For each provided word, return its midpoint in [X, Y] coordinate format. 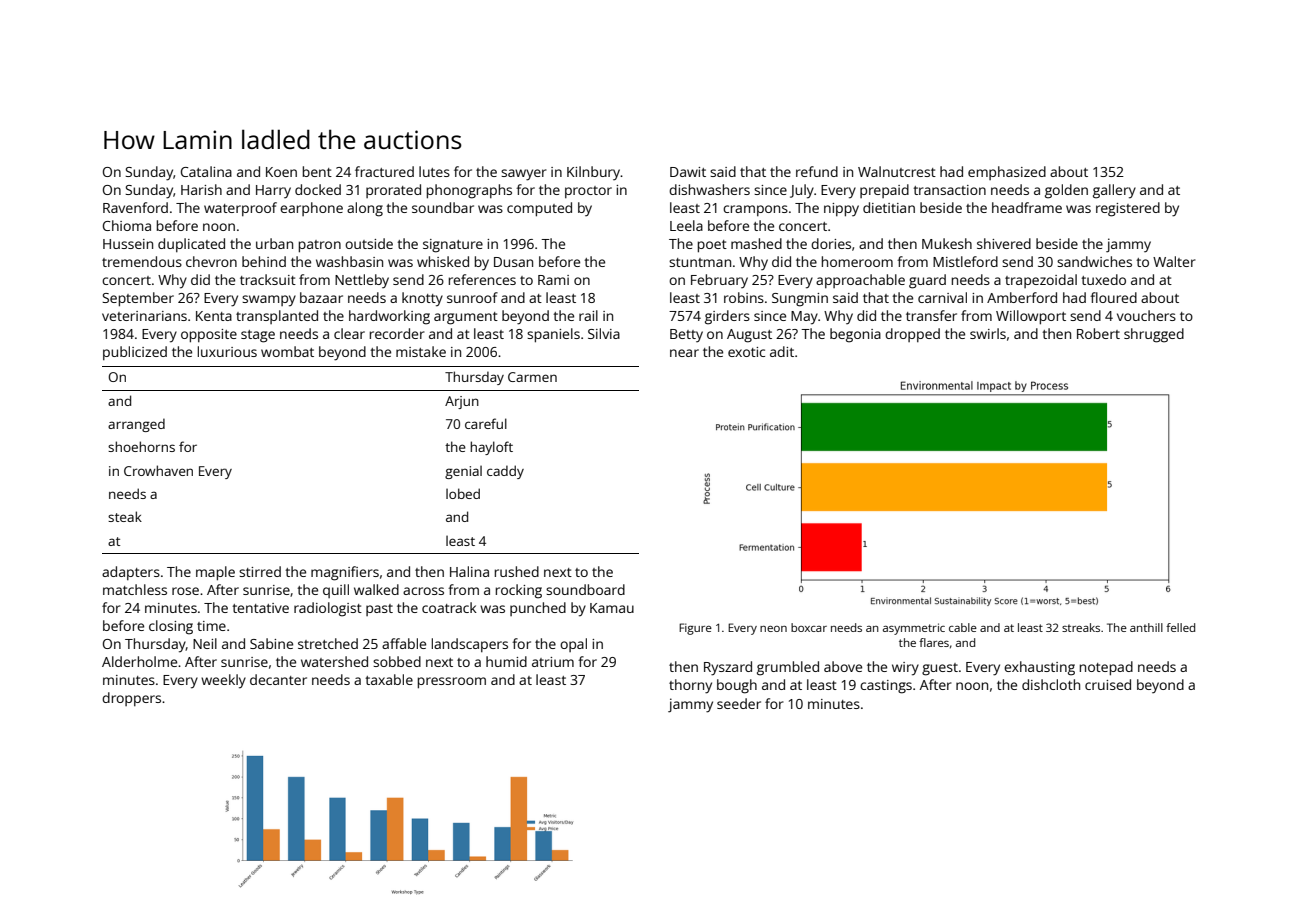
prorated [393, 191]
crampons [755, 210]
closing [171, 627]
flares [934, 642]
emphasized [1007, 173]
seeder [739, 703]
